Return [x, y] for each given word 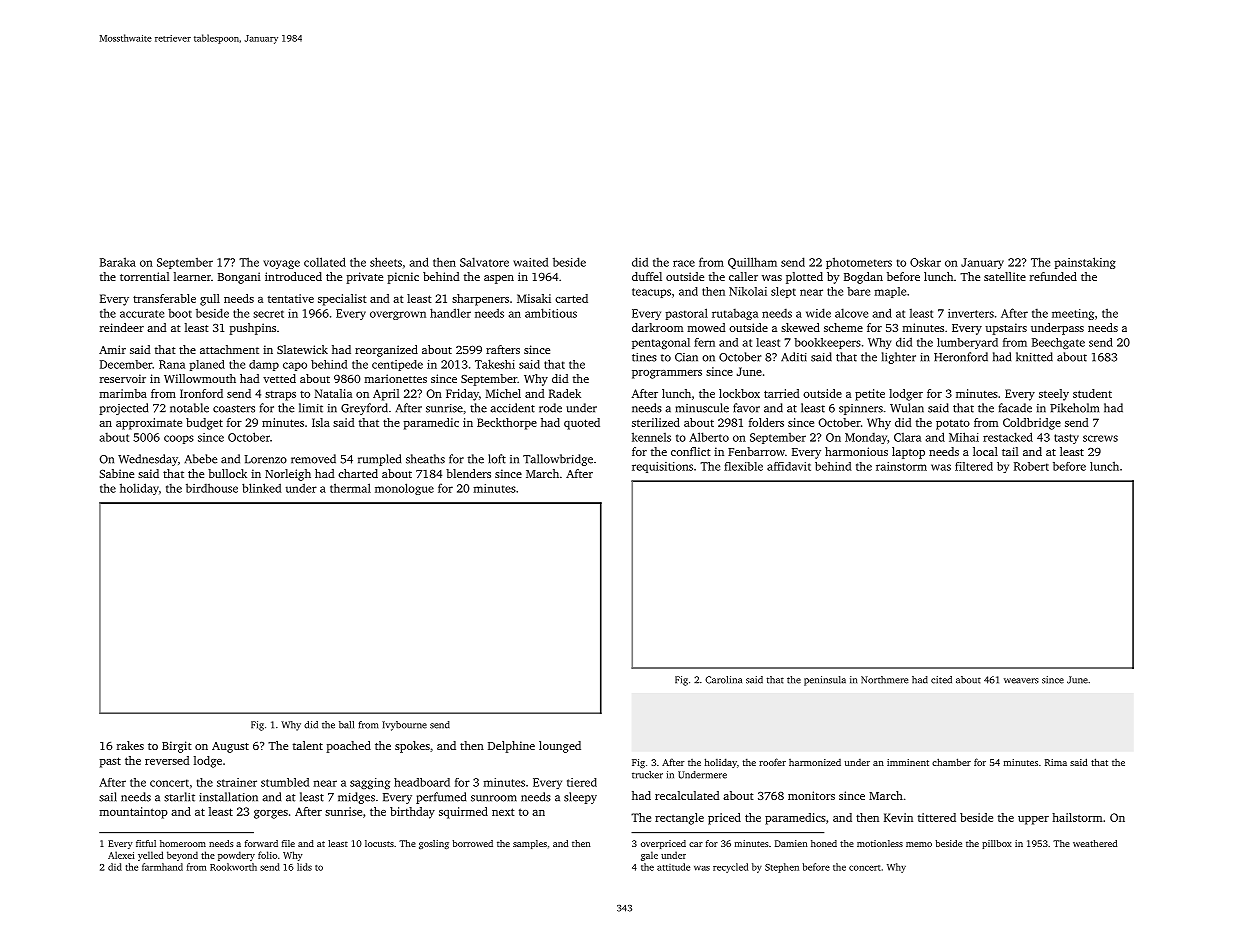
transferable [164, 298]
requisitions [662, 467]
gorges [271, 814]
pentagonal [661, 343]
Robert [1031, 466]
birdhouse [212, 488]
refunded [1053, 276]
